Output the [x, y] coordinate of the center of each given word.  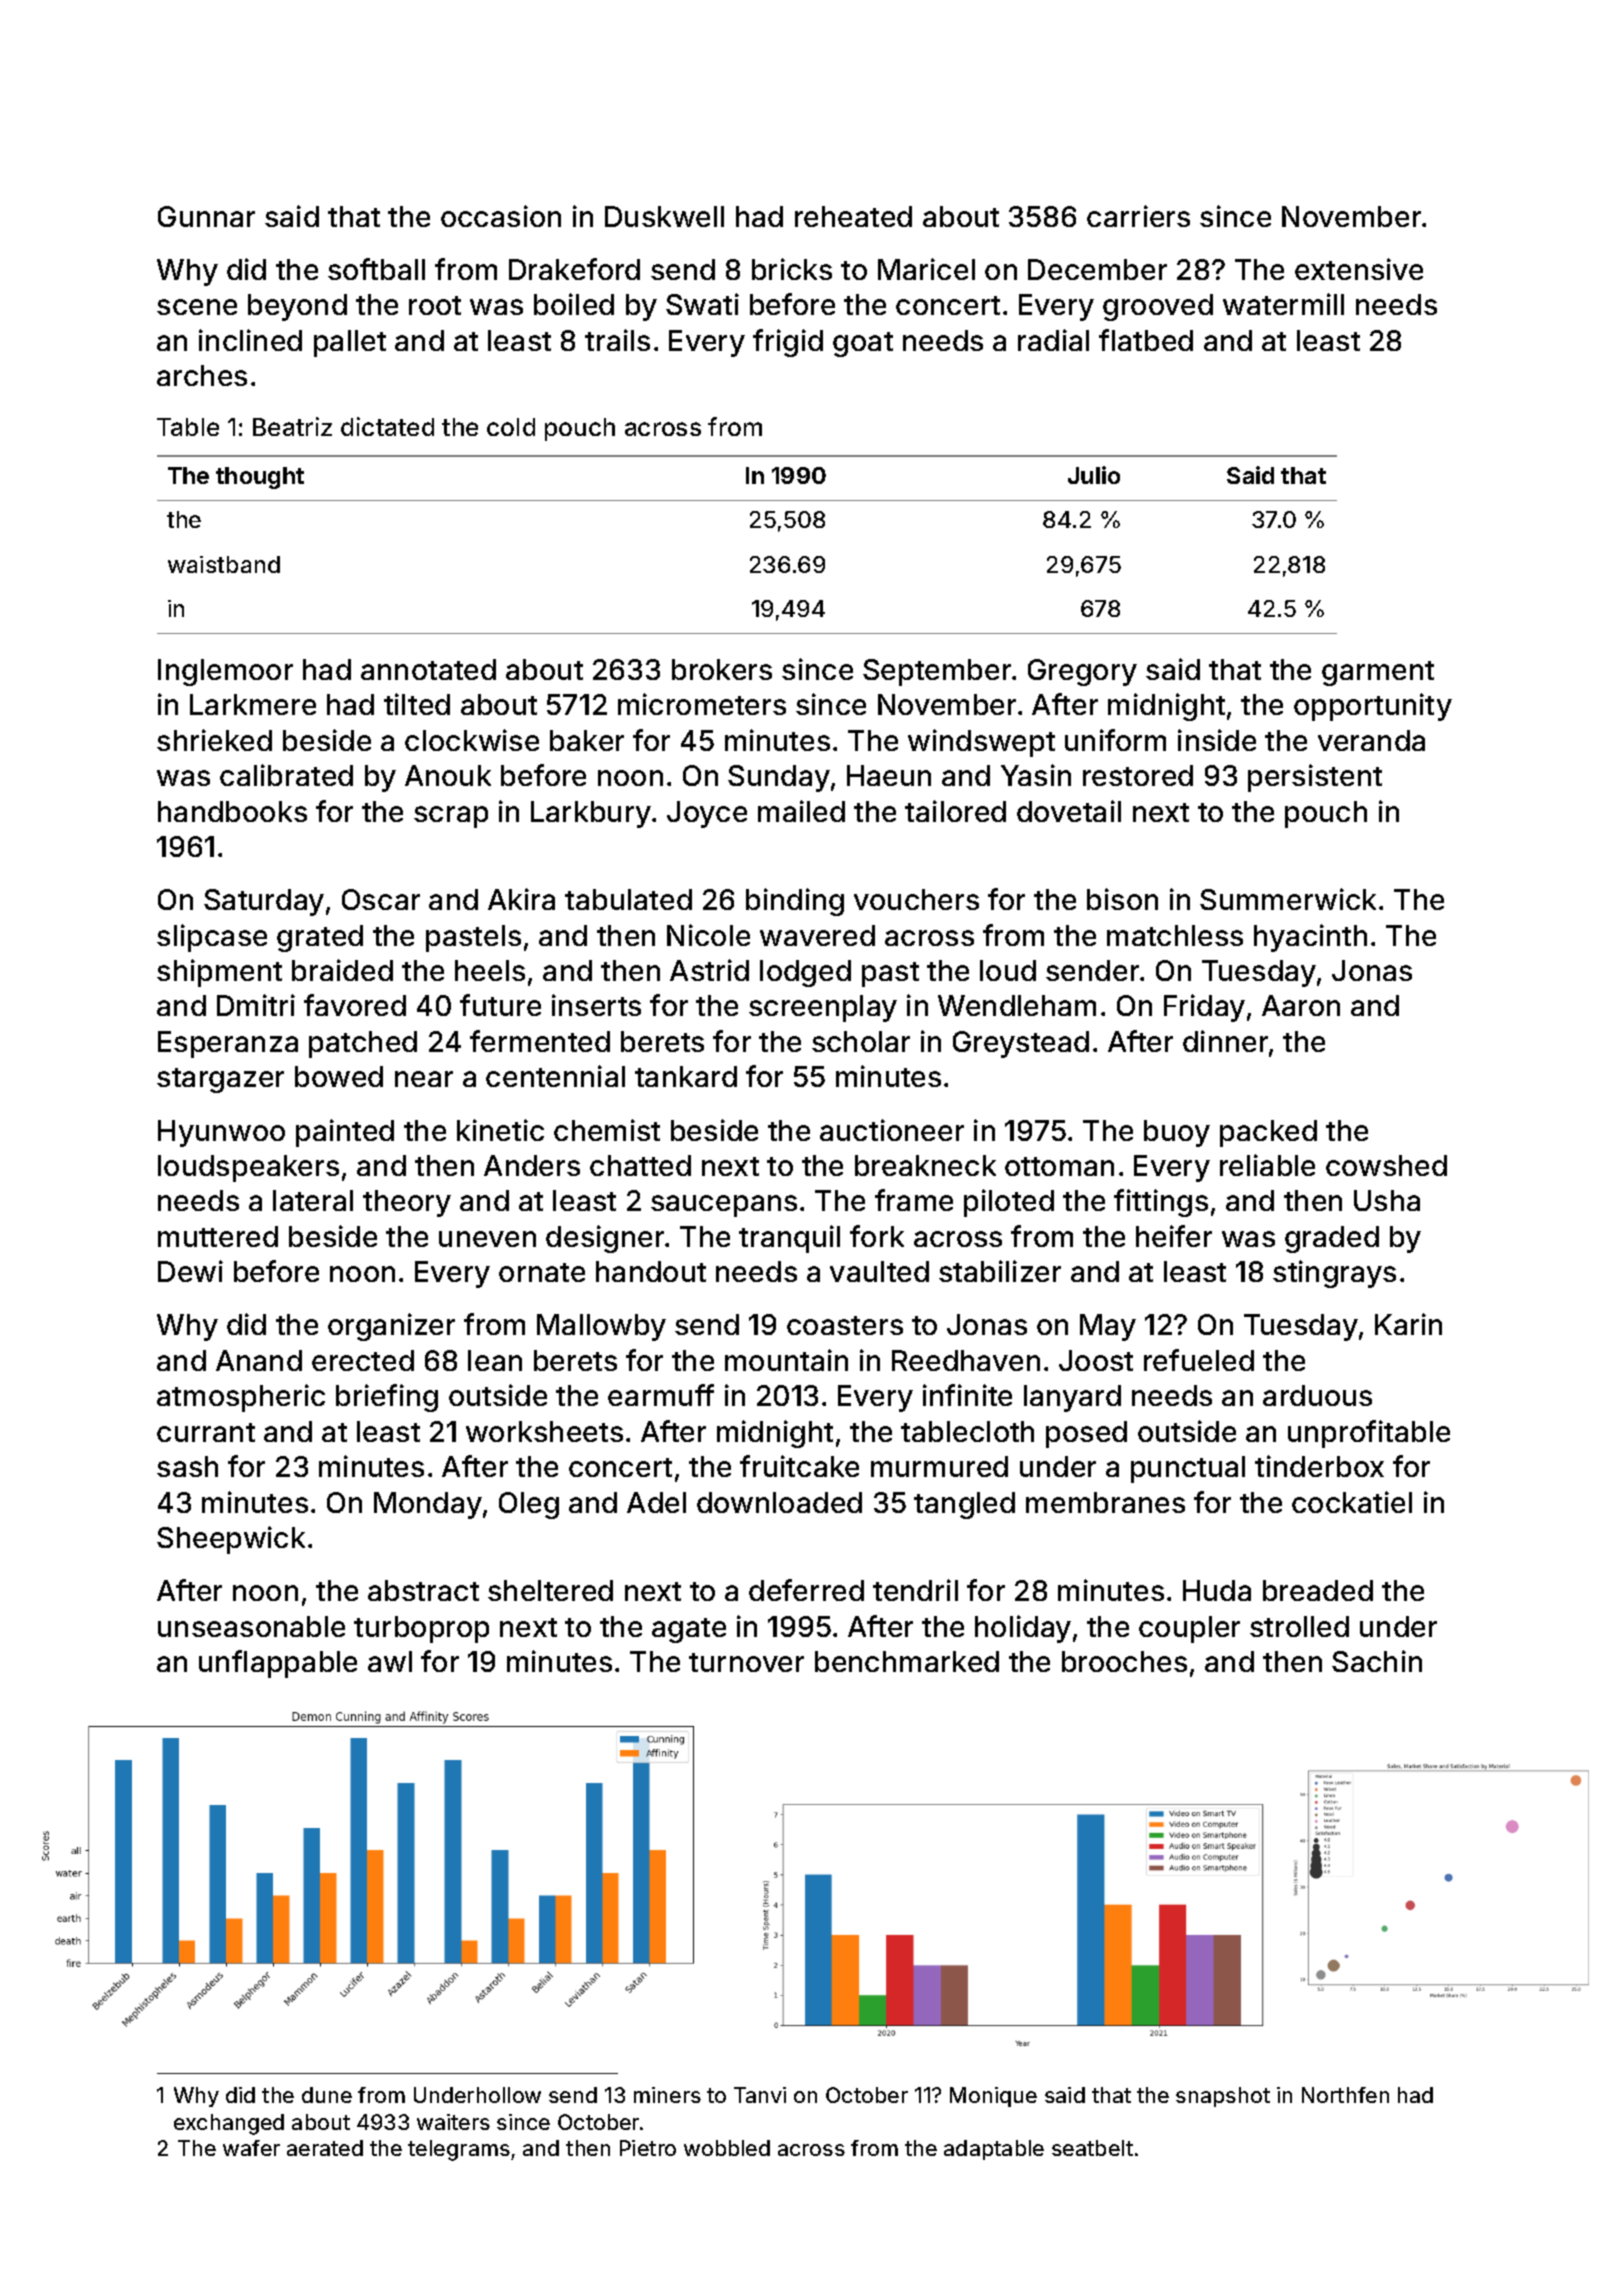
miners [667, 2095]
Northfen [1345, 2095]
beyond [297, 307]
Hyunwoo [221, 1133]
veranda [1371, 740]
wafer [251, 2148]
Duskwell [664, 216]
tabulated [628, 899]
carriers [1138, 216]
